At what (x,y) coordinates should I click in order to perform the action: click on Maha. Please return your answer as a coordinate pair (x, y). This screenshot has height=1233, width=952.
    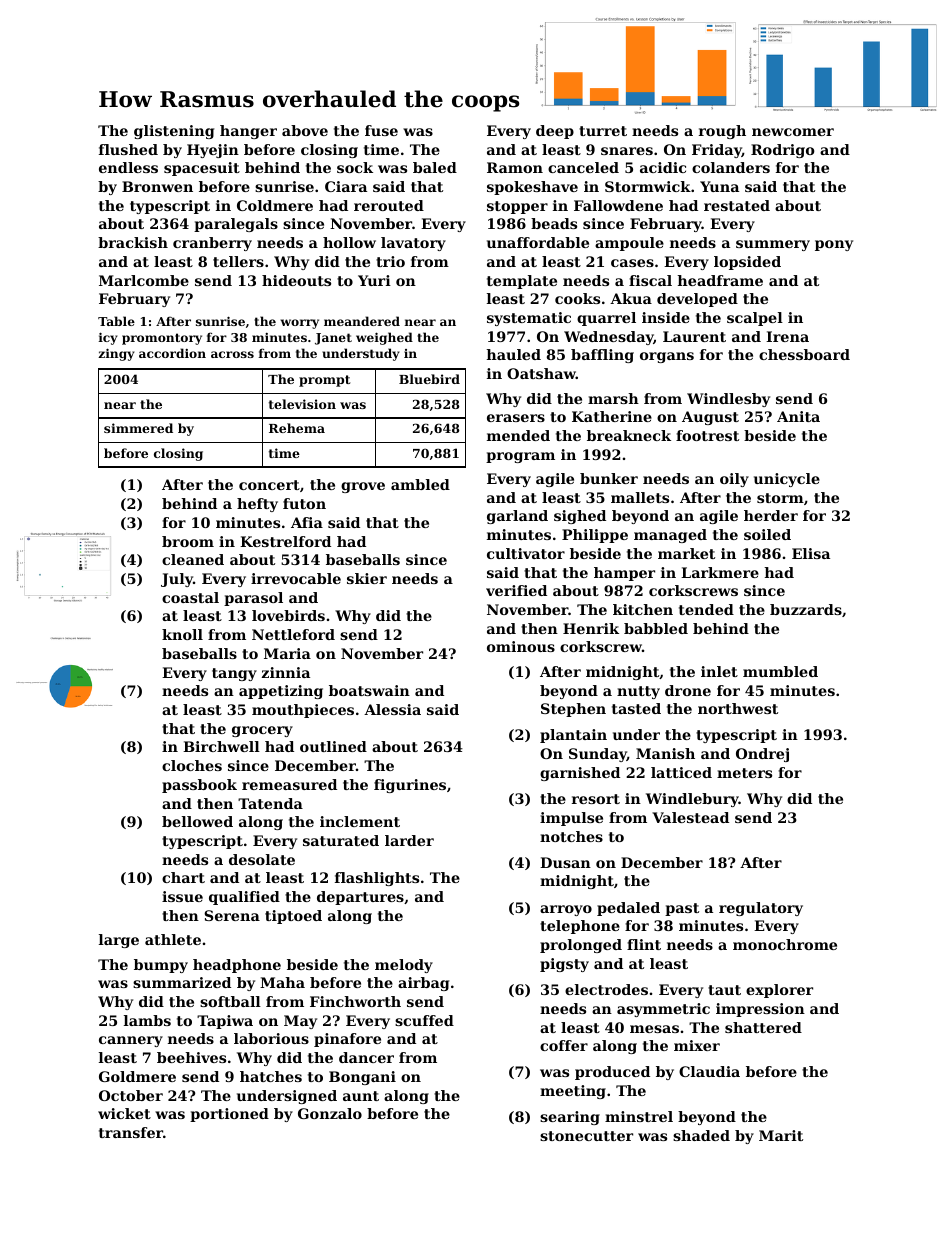
    Looking at the image, I should click on (282, 982).
